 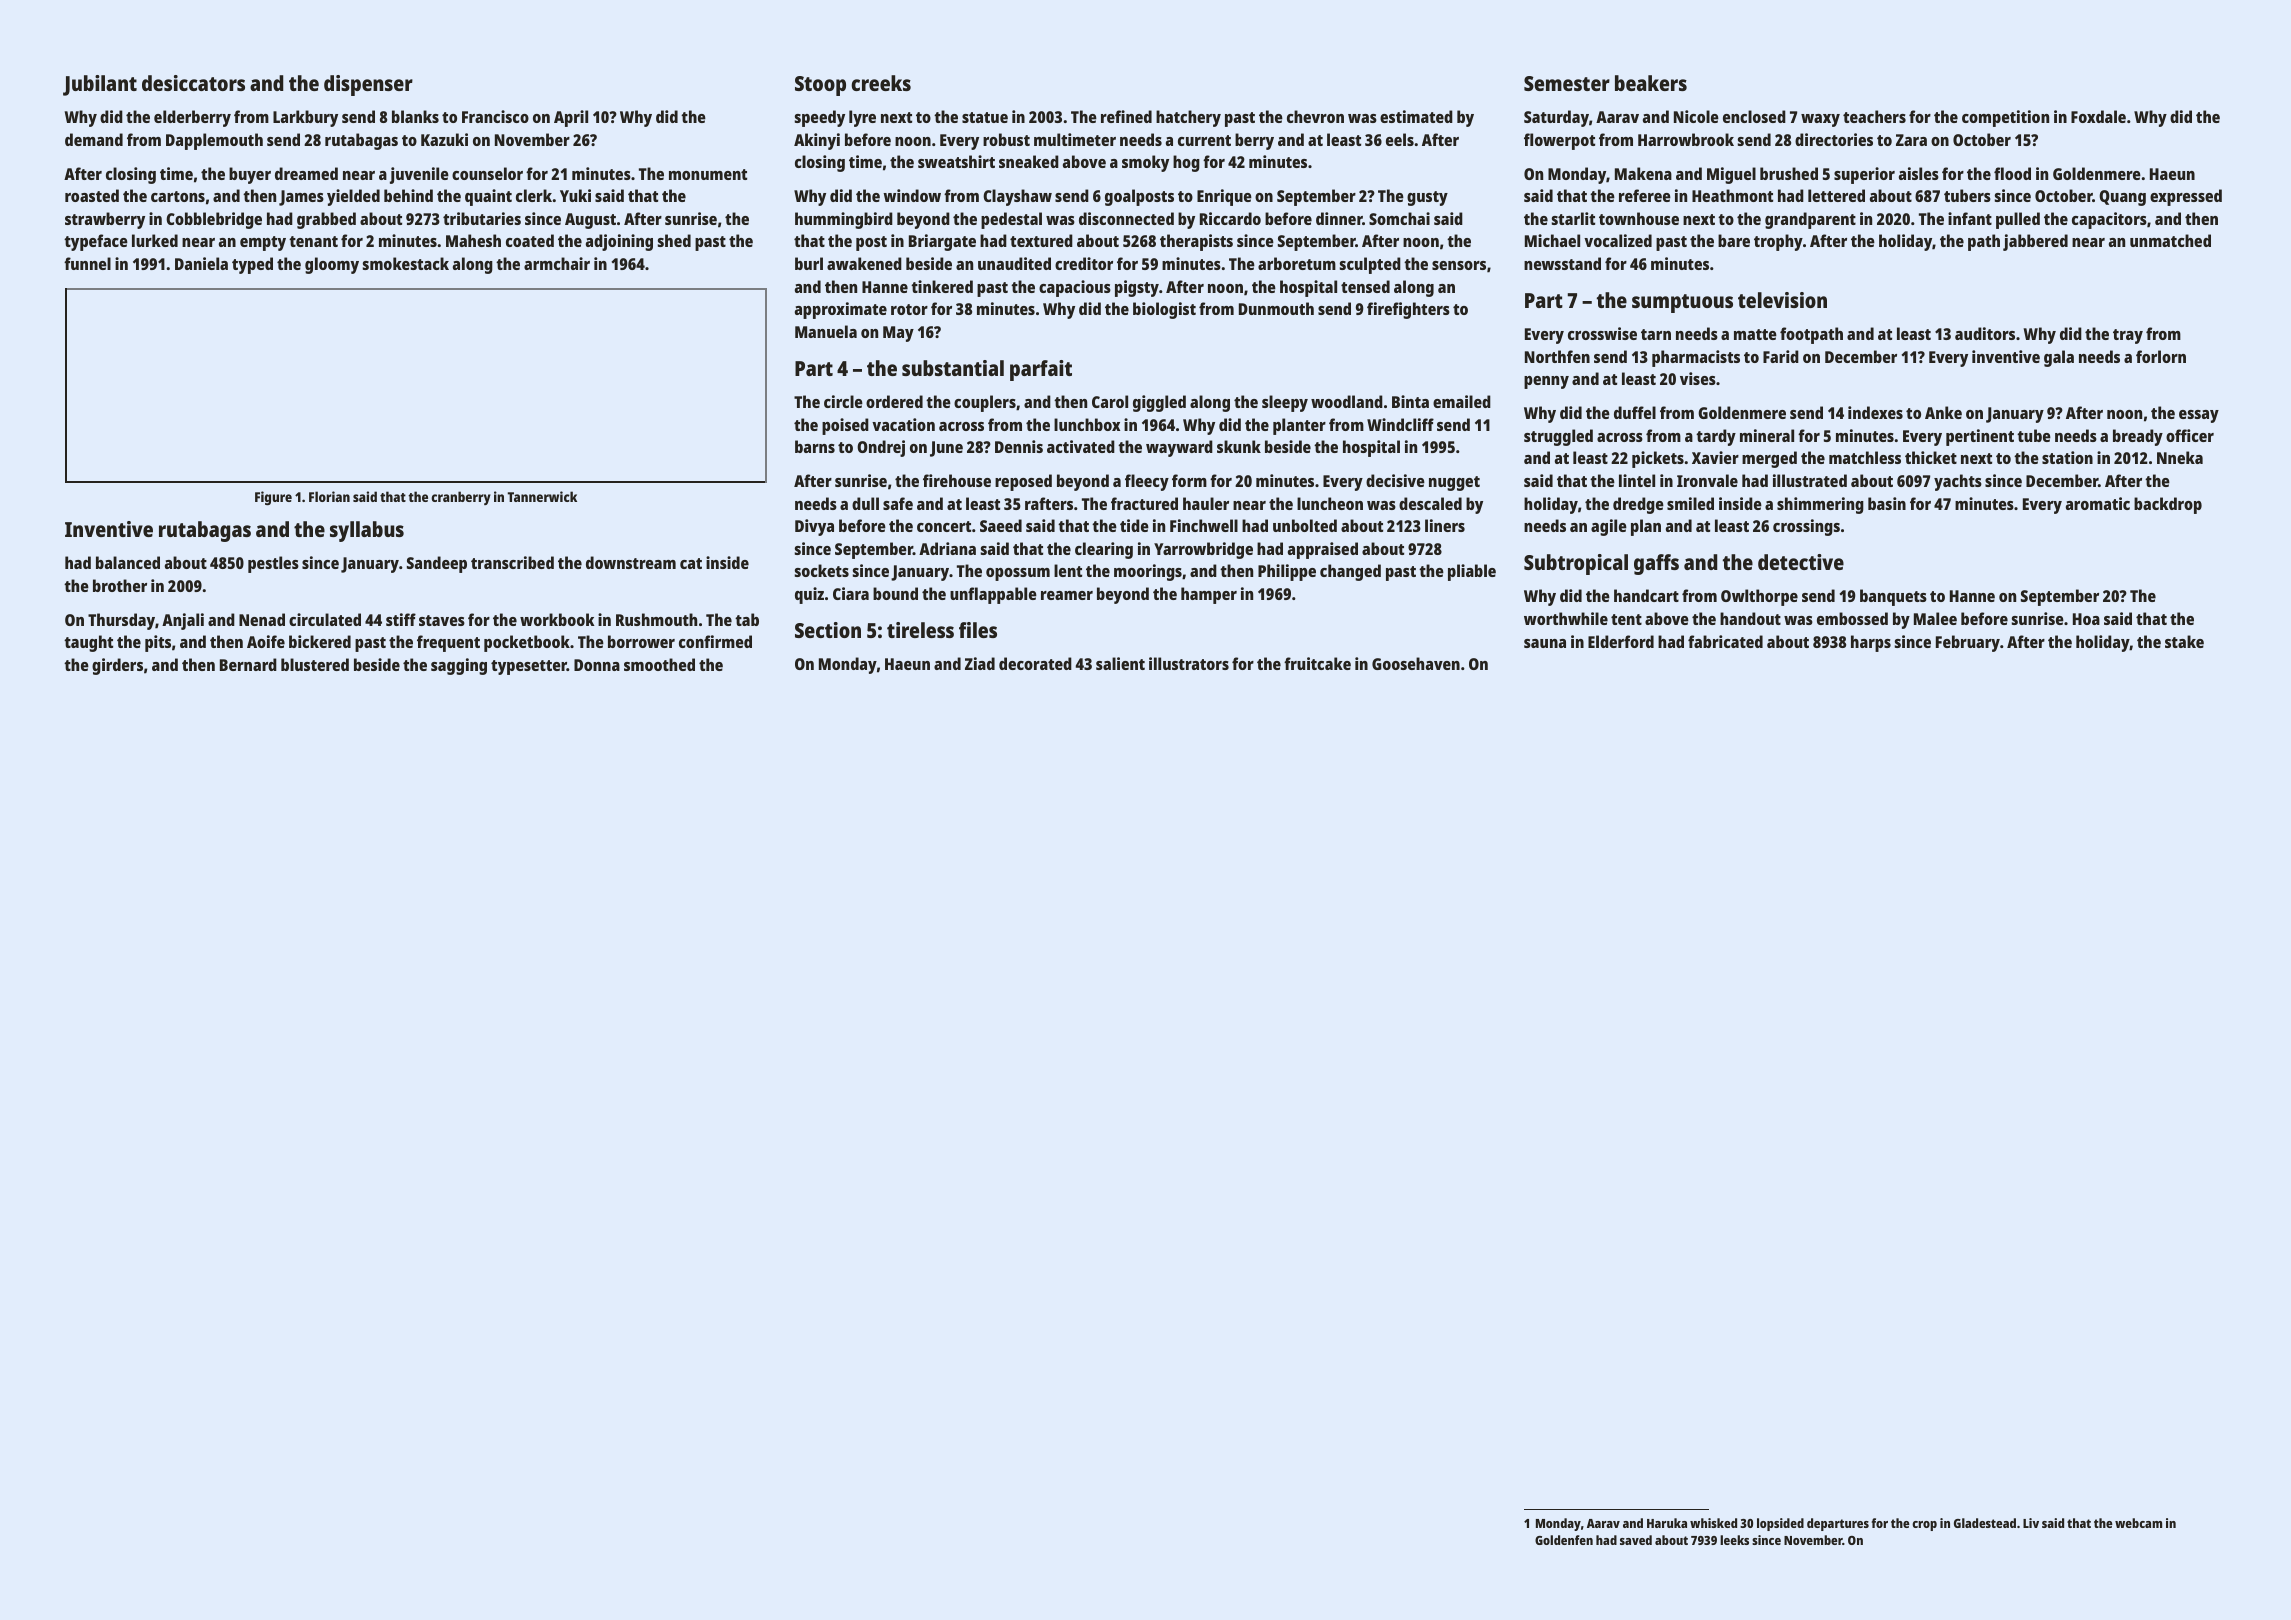 What do you see at coordinates (1564, 1540) in the screenshot?
I see `Goldenfen` at bounding box center [1564, 1540].
